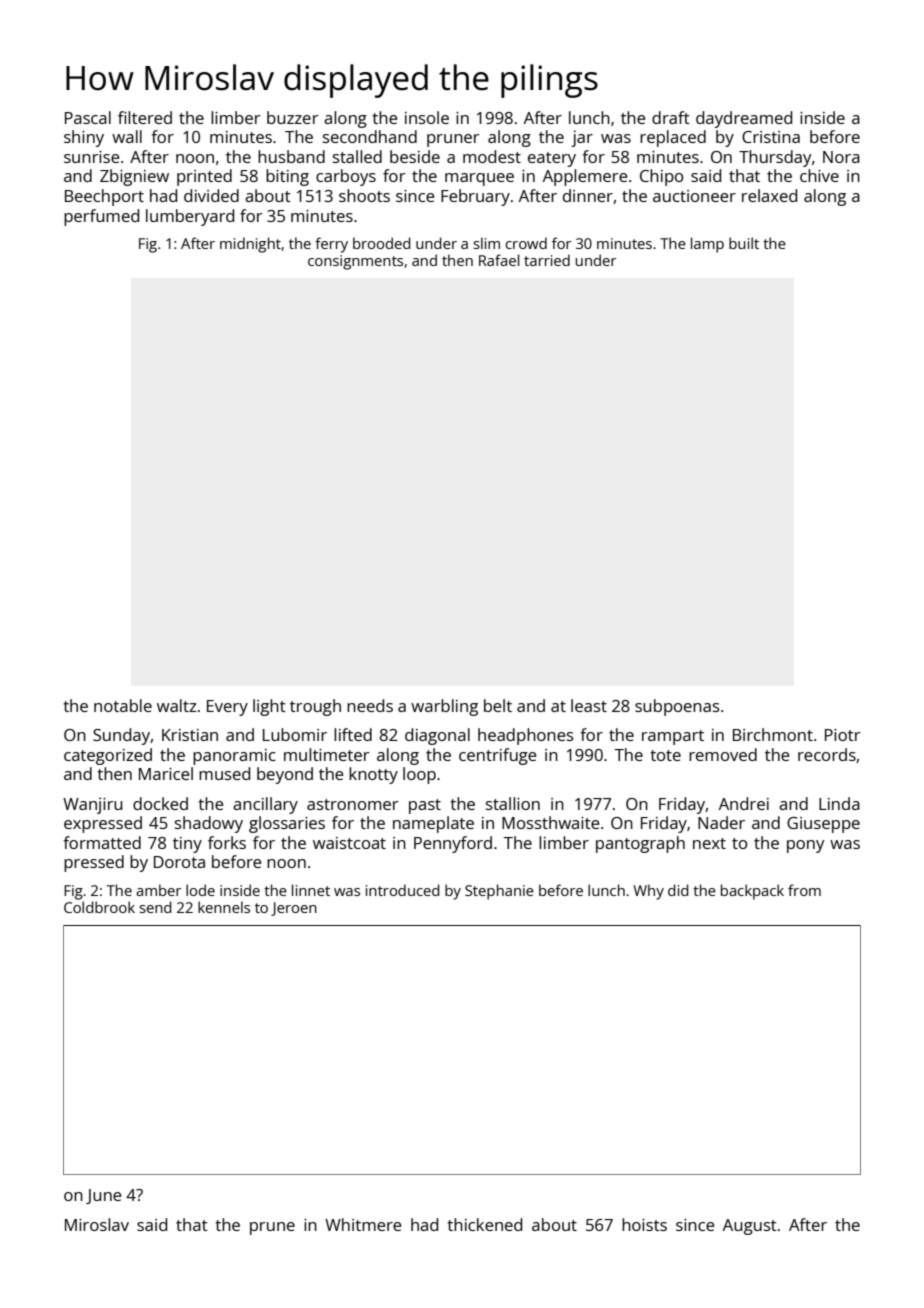  I want to click on lamp, so click(707, 245).
